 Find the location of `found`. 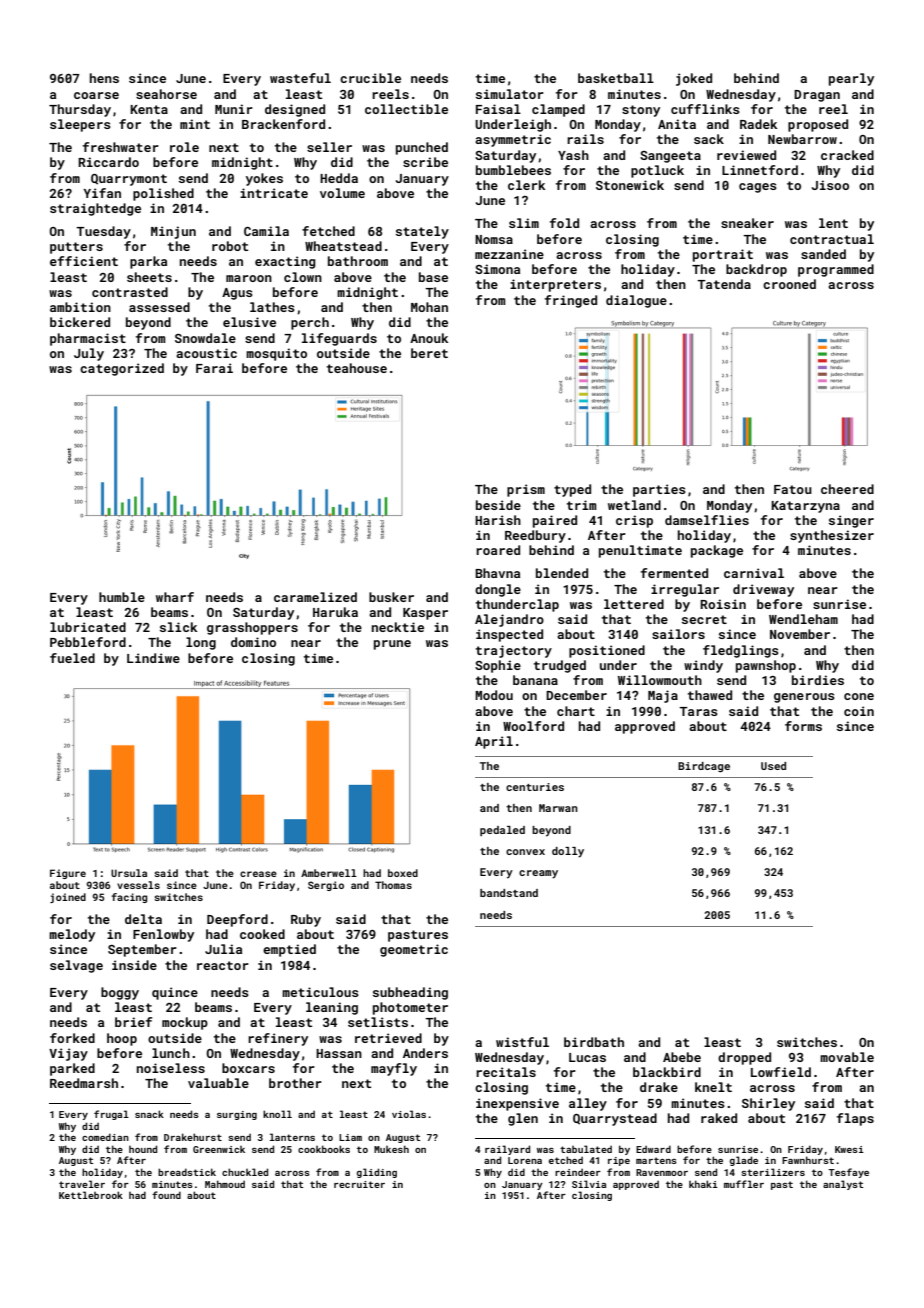

found is located at coordinates (166, 1195).
